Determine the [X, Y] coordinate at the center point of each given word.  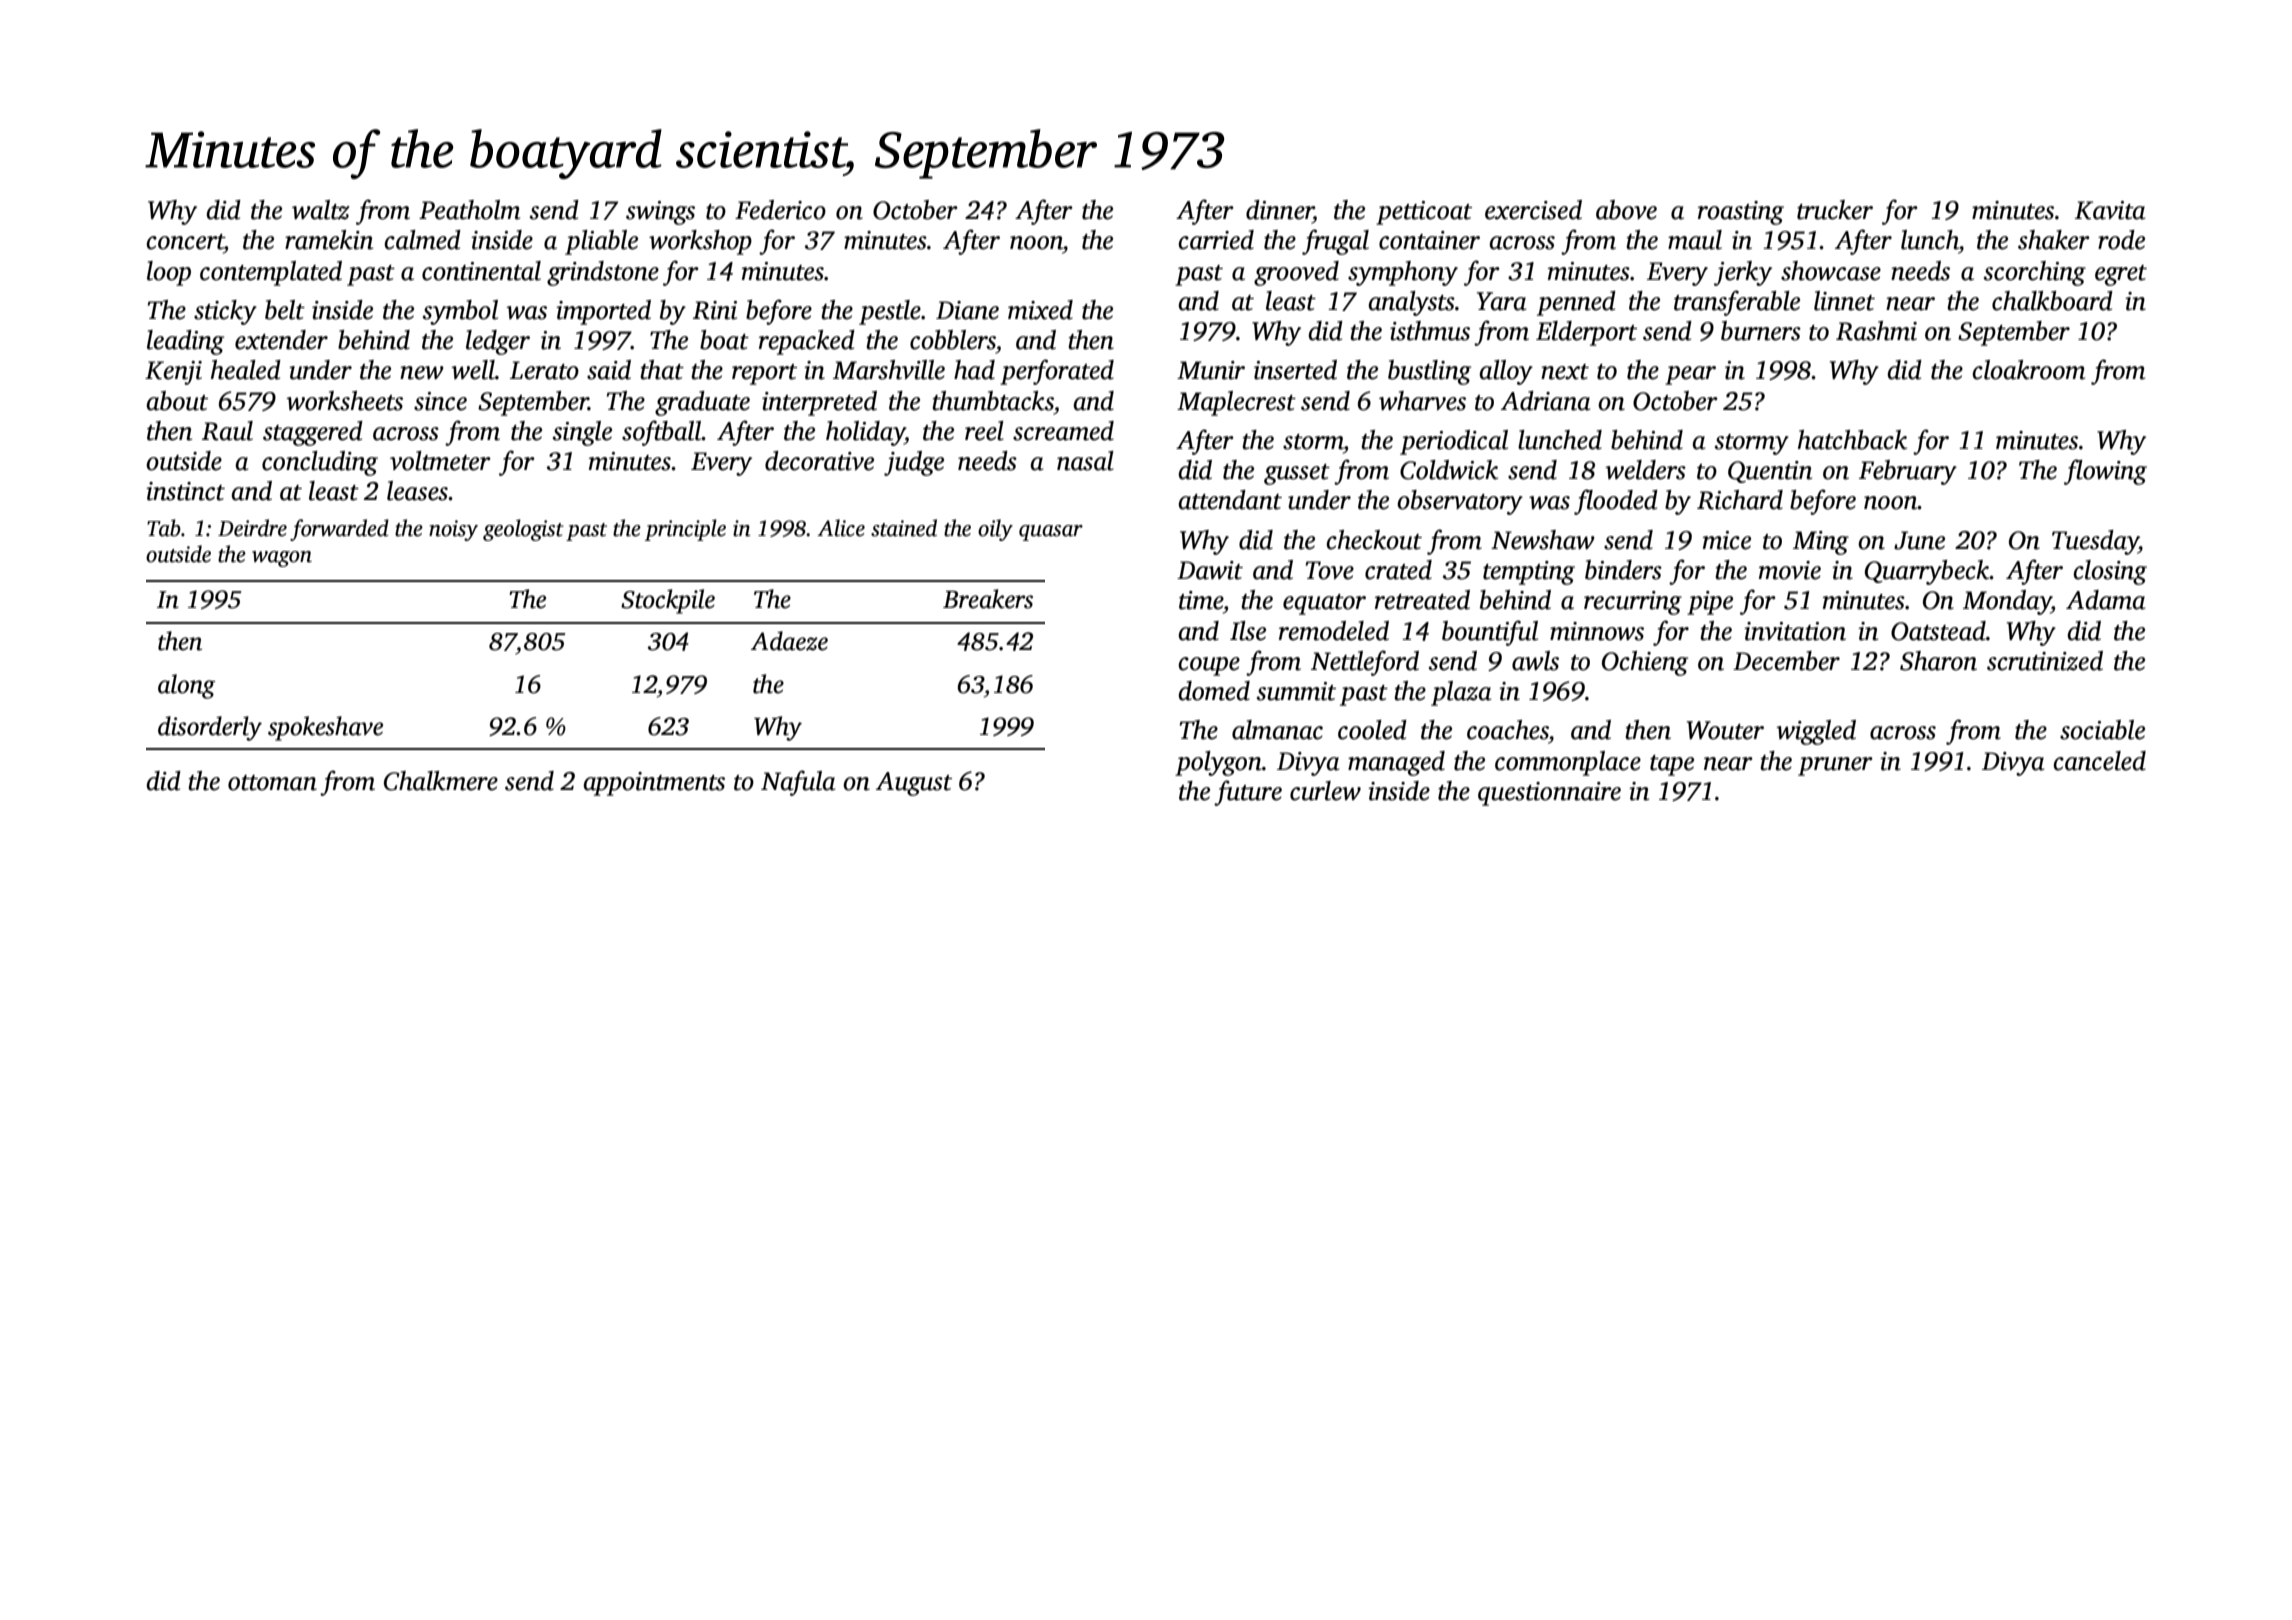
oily [995, 530]
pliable [601, 242]
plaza [1461, 693]
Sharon [1938, 661]
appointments [654, 784]
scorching [2035, 273]
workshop [700, 242]
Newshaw [1543, 540]
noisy [453, 530]
